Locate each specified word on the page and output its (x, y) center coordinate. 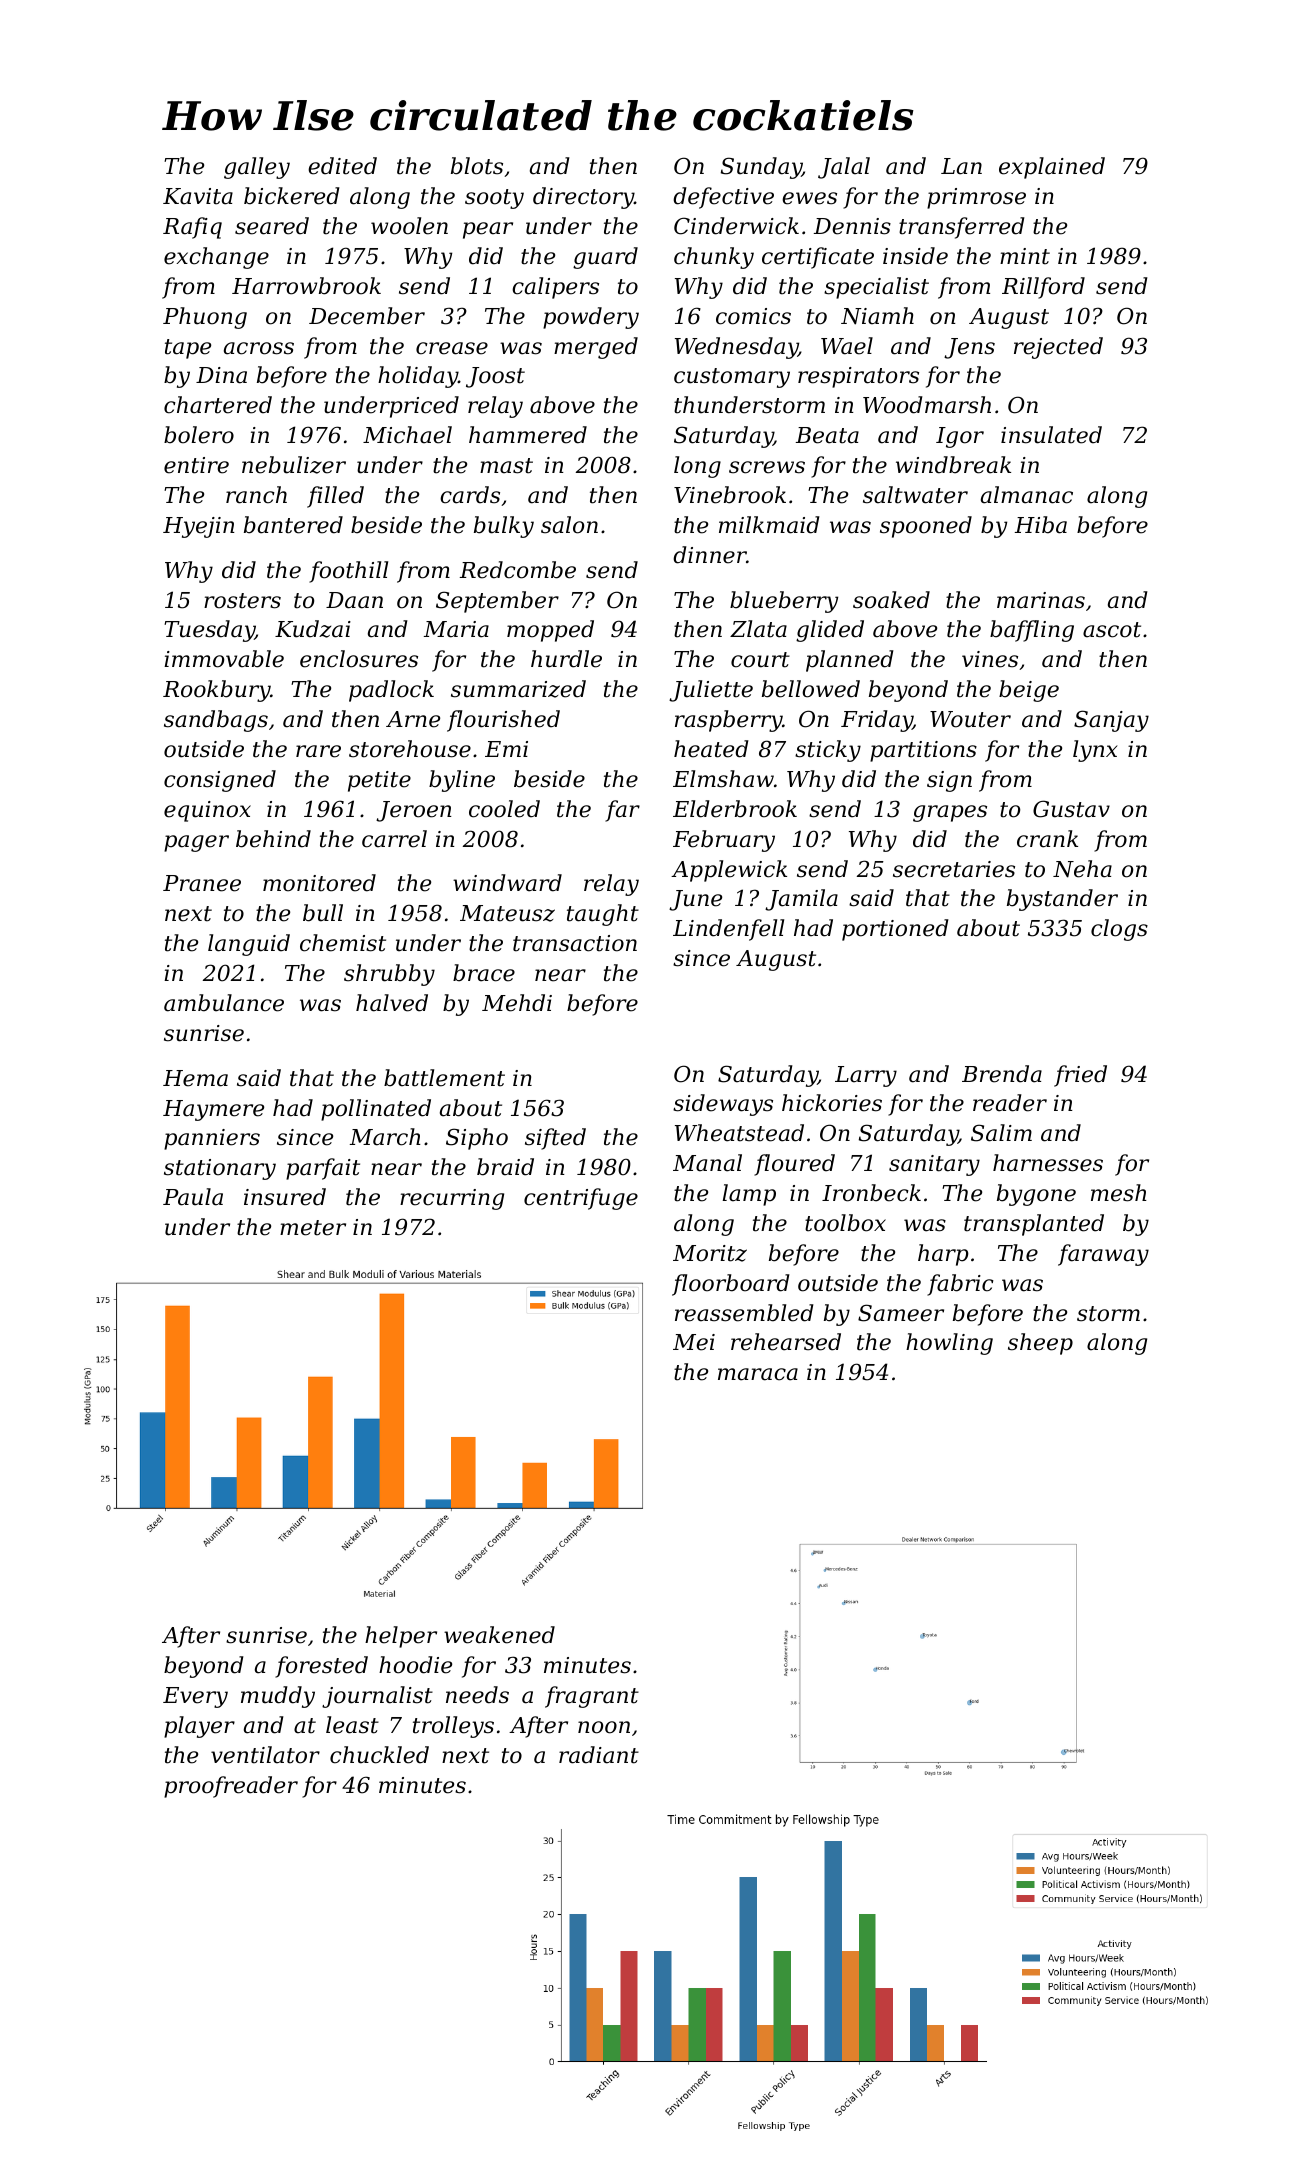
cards (470, 495)
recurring (452, 1199)
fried (1080, 1076)
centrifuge (581, 1199)
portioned (895, 930)
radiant (599, 1755)
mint (1025, 256)
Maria (456, 629)
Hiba (1041, 525)
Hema (195, 1078)
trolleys (453, 1727)
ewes (809, 198)
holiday (418, 377)
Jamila (801, 900)
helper (401, 1637)
